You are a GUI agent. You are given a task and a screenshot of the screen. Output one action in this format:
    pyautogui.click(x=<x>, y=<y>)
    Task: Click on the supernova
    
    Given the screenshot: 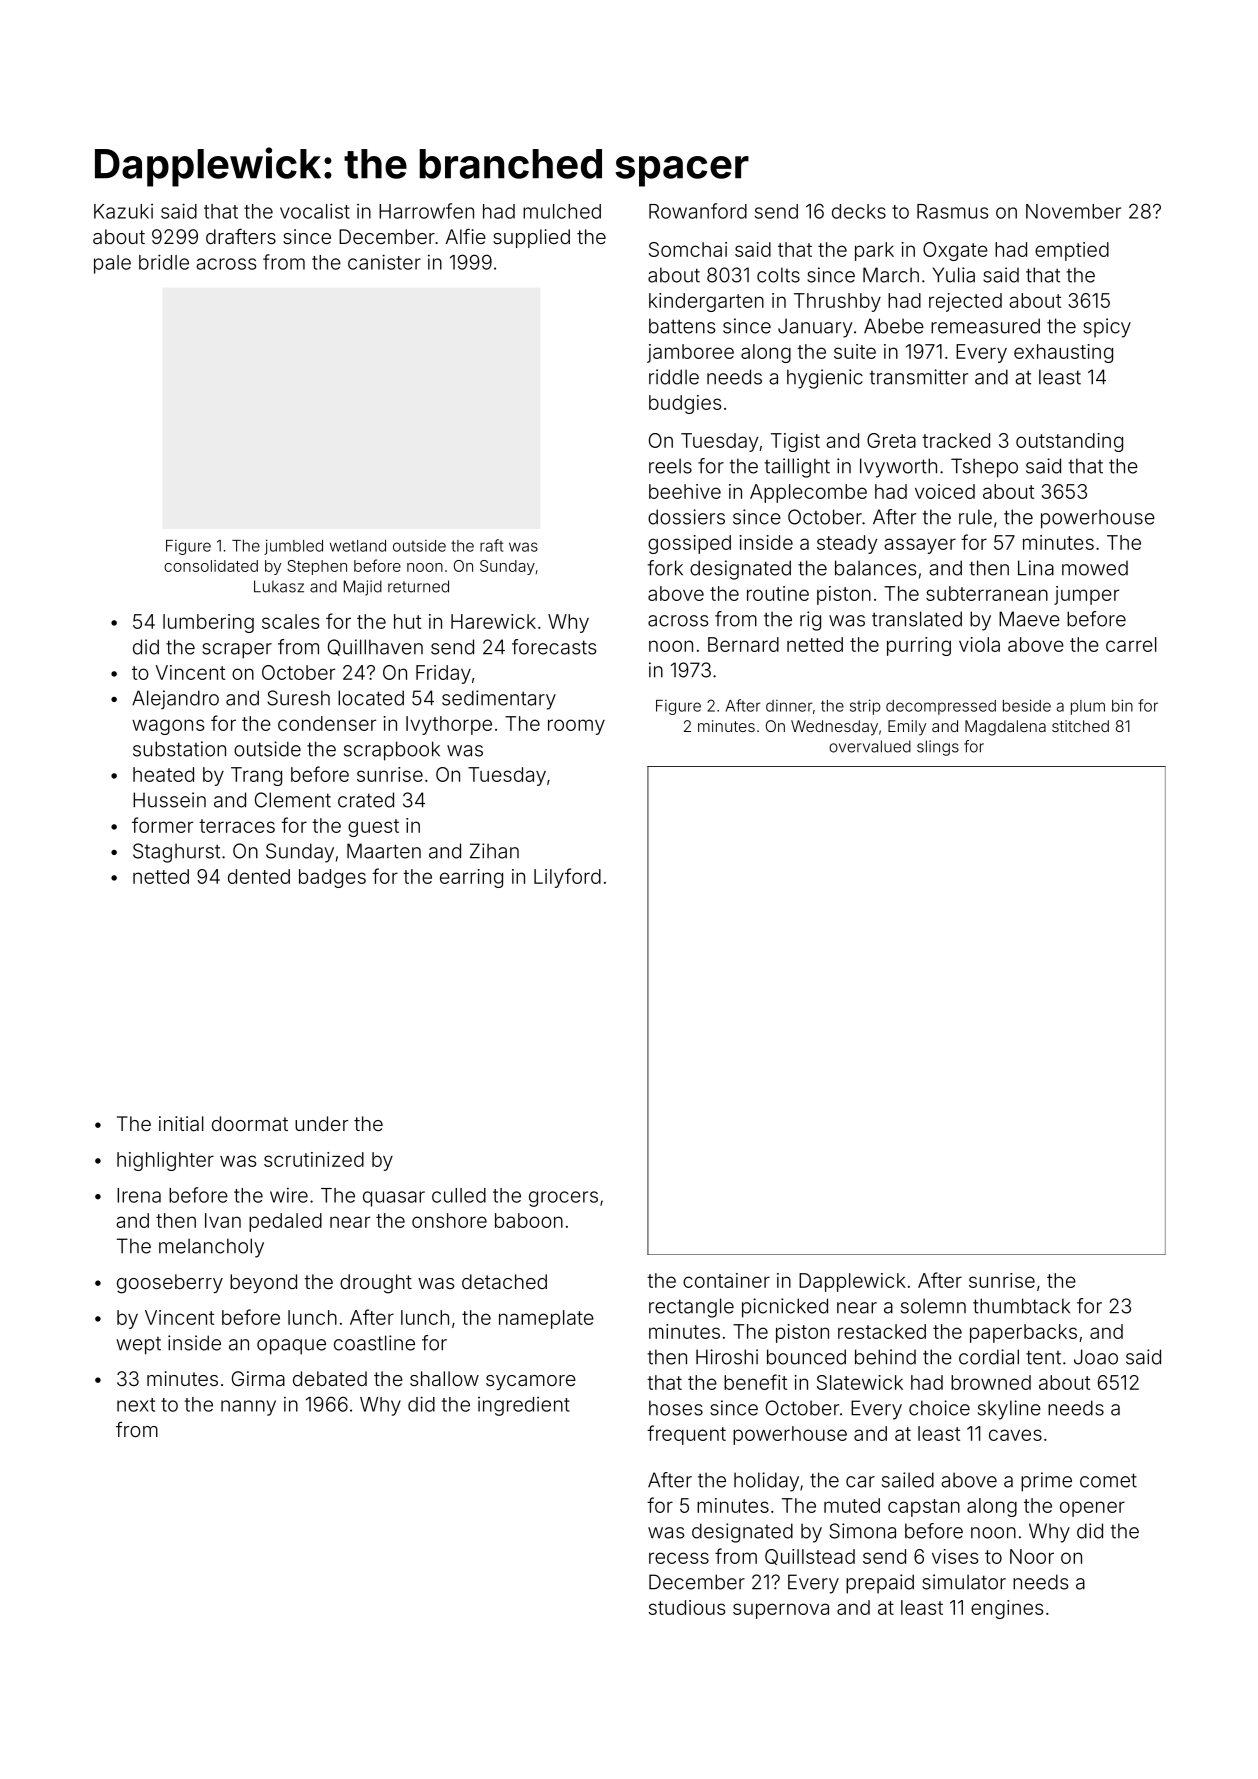 What is the action you would take?
    pyautogui.click(x=781, y=1611)
